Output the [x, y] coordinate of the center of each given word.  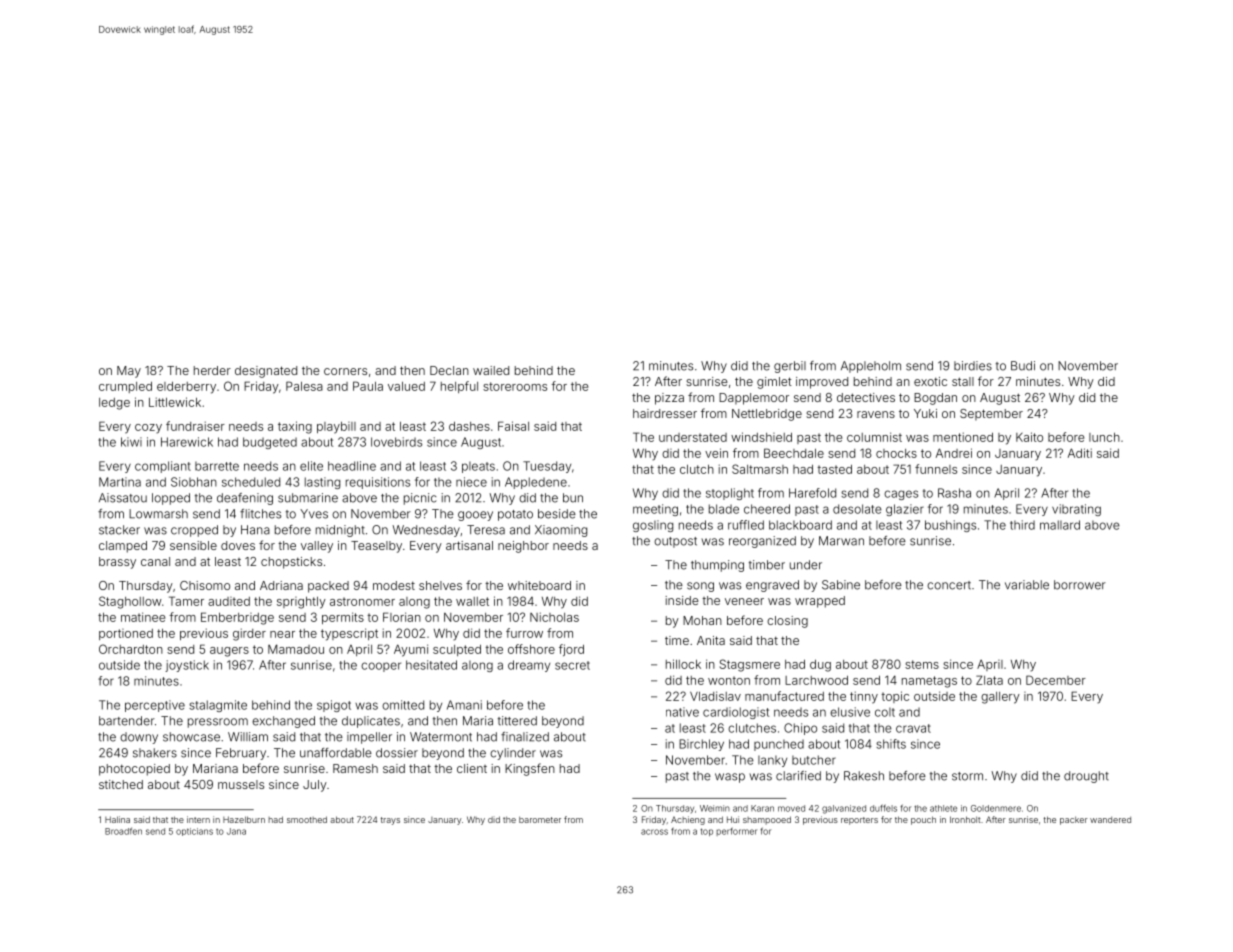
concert [949, 585]
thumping [717, 566]
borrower [1080, 585]
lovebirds [396, 442]
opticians [194, 832]
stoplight [730, 494]
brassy [117, 563]
